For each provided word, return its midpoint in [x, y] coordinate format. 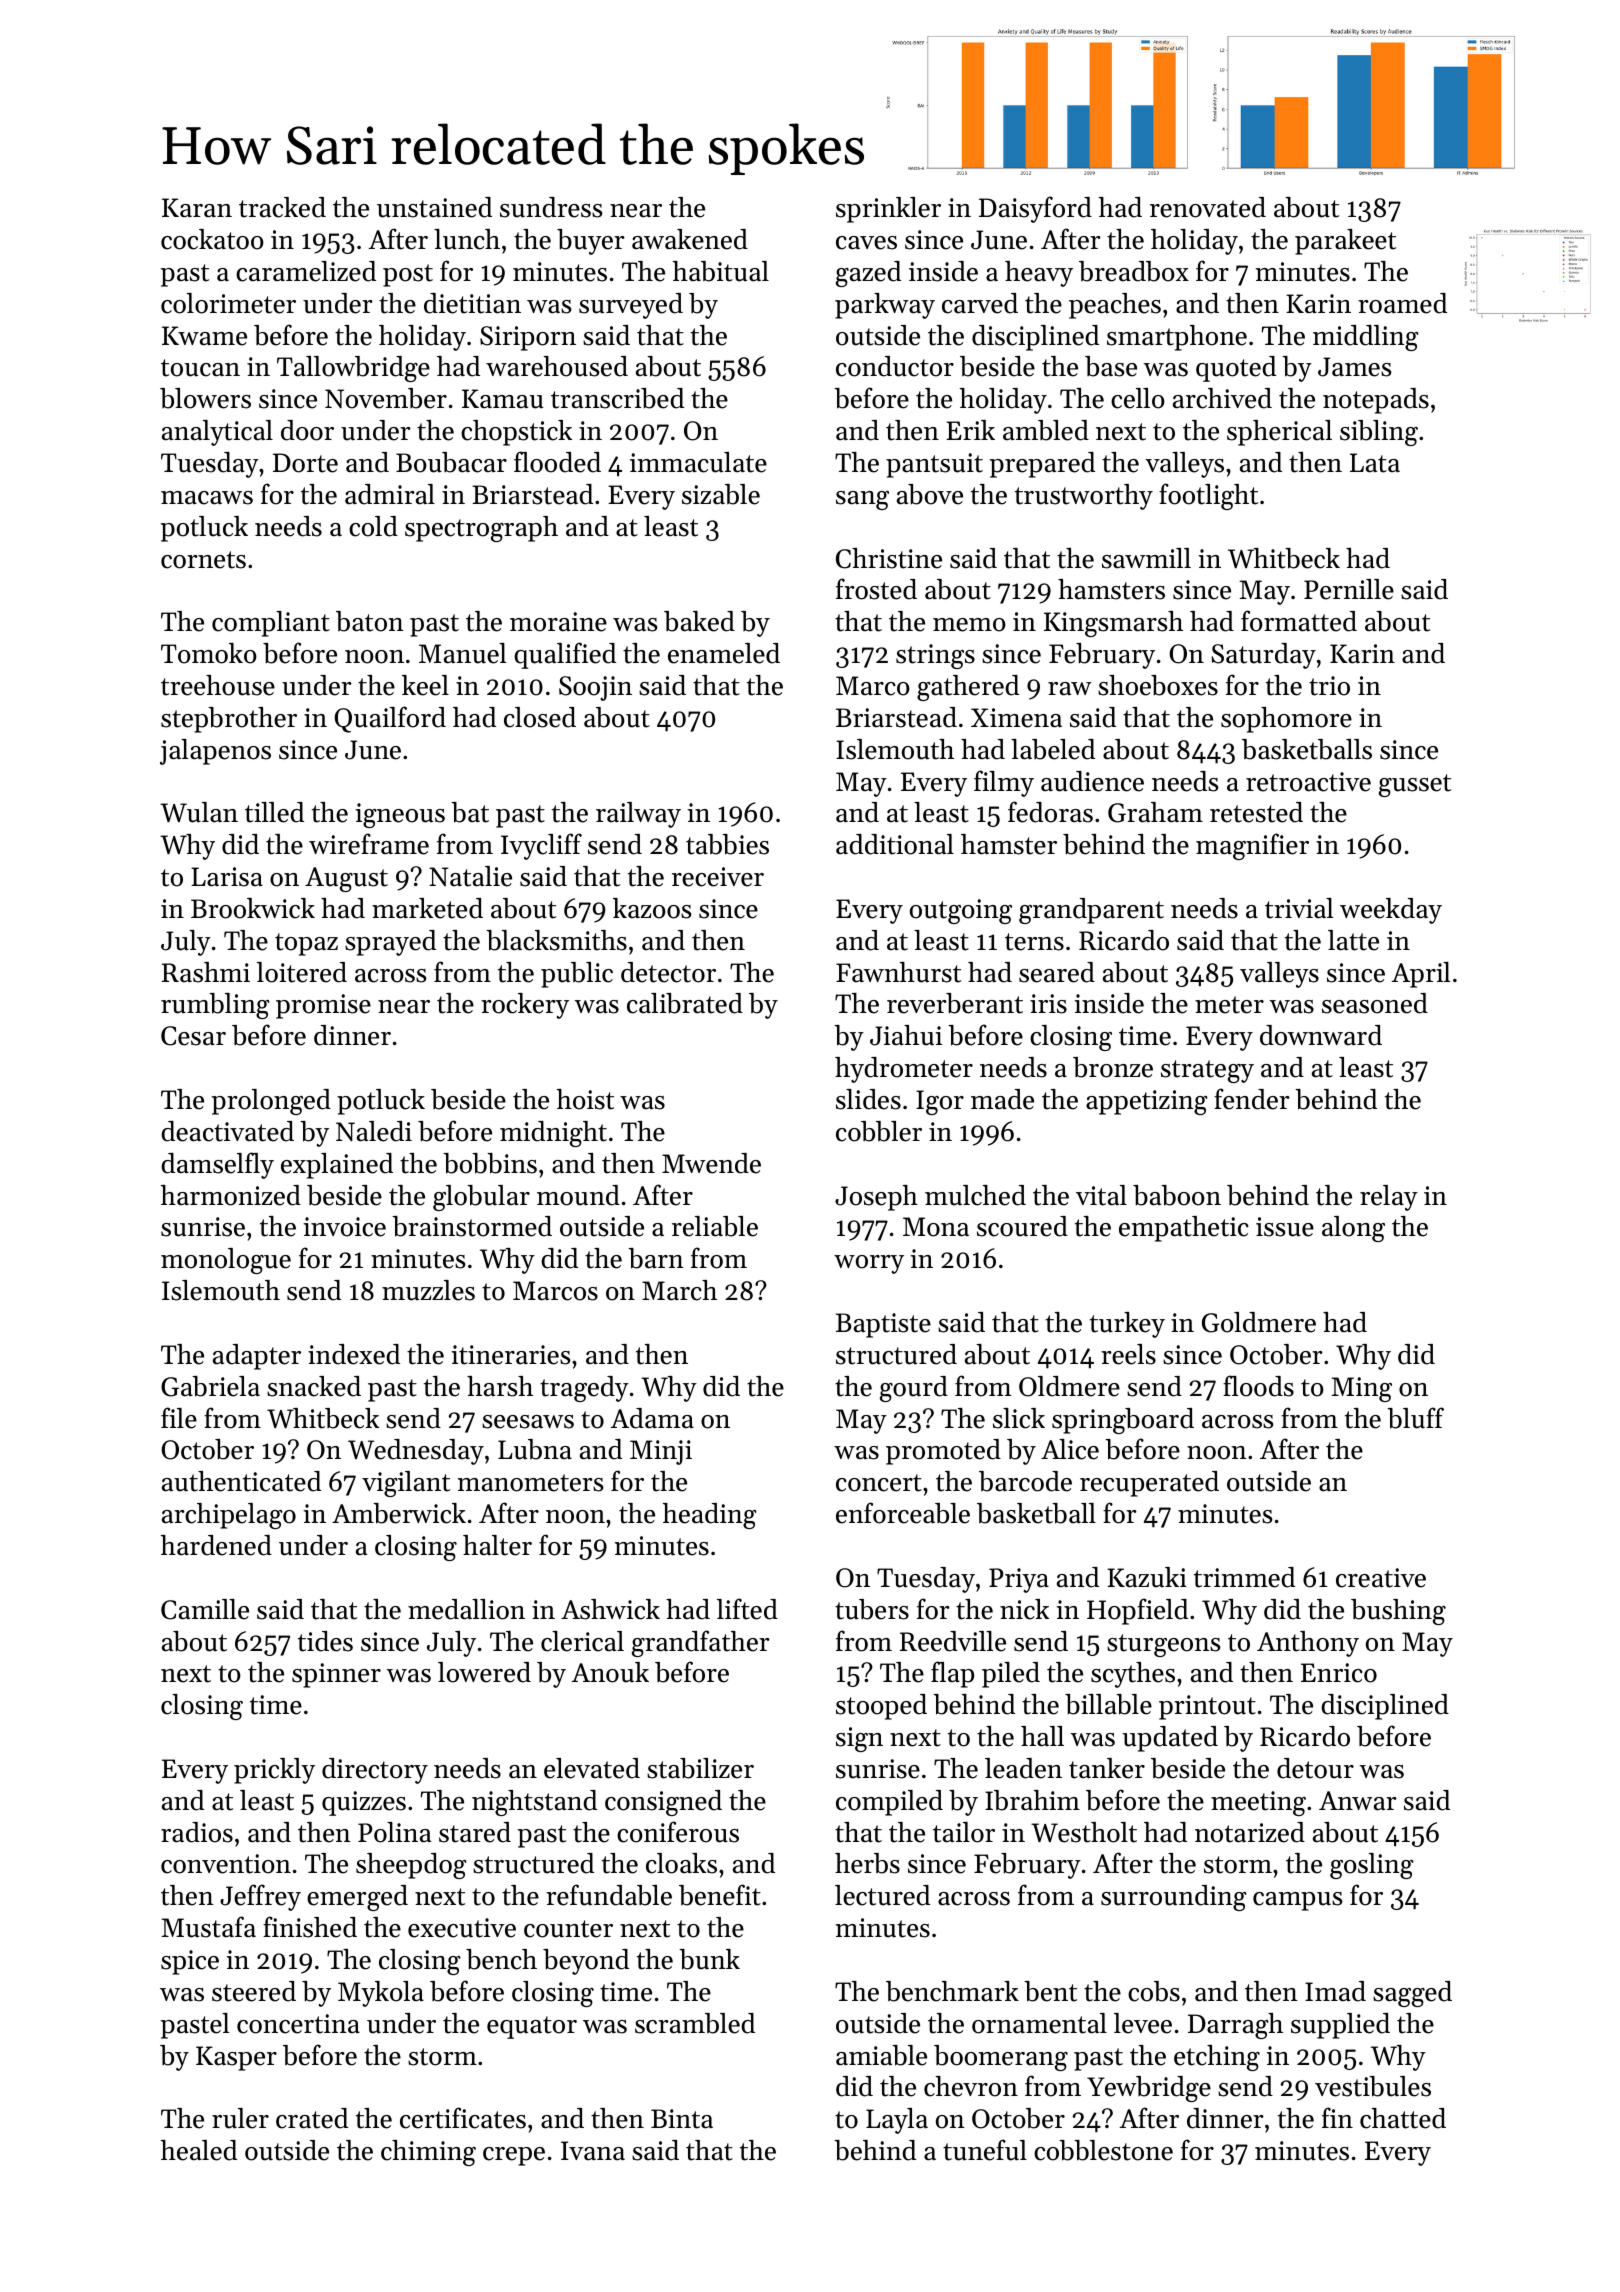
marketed [427, 908]
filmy [1004, 783]
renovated [1208, 207]
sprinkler [888, 210]
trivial [1299, 908]
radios [197, 1832]
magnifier [1252, 846]
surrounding [1174, 1898]
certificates [463, 2118]
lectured [882, 1895]
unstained [434, 207]
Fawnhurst [898, 972]
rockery [525, 1006]
